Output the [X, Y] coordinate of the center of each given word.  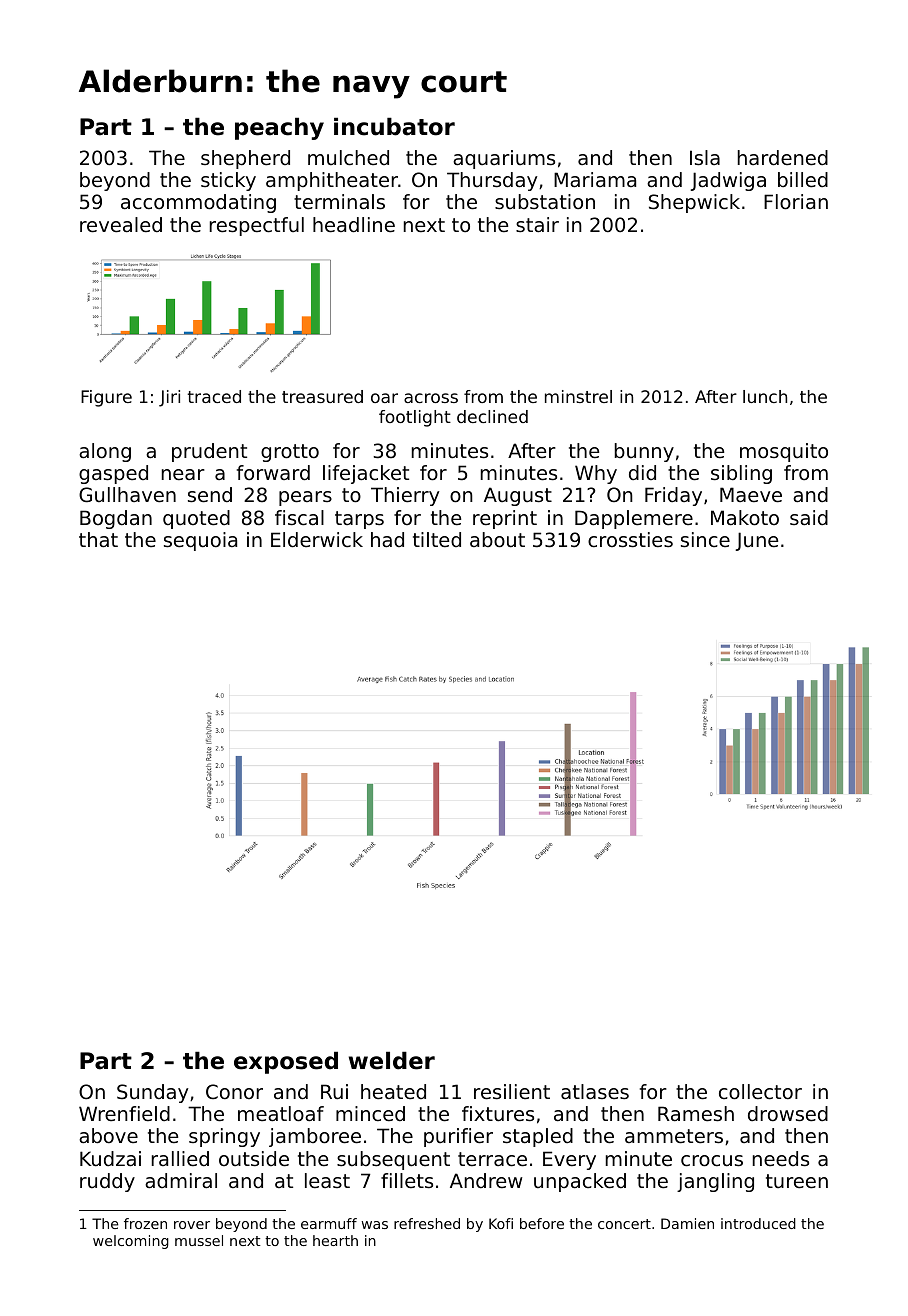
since [705, 540]
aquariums [504, 159]
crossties [630, 540]
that [98, 540]
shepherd [245, 159]
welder [392, 1060]
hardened [783, 158]
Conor [234, 1092]
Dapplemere [634, 519]
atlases [595, 1092]
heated [393, 1092]
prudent [209, 452]
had [387, 540]
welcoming [131, 1242]
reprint [505, 519]
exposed [286, 1062]
